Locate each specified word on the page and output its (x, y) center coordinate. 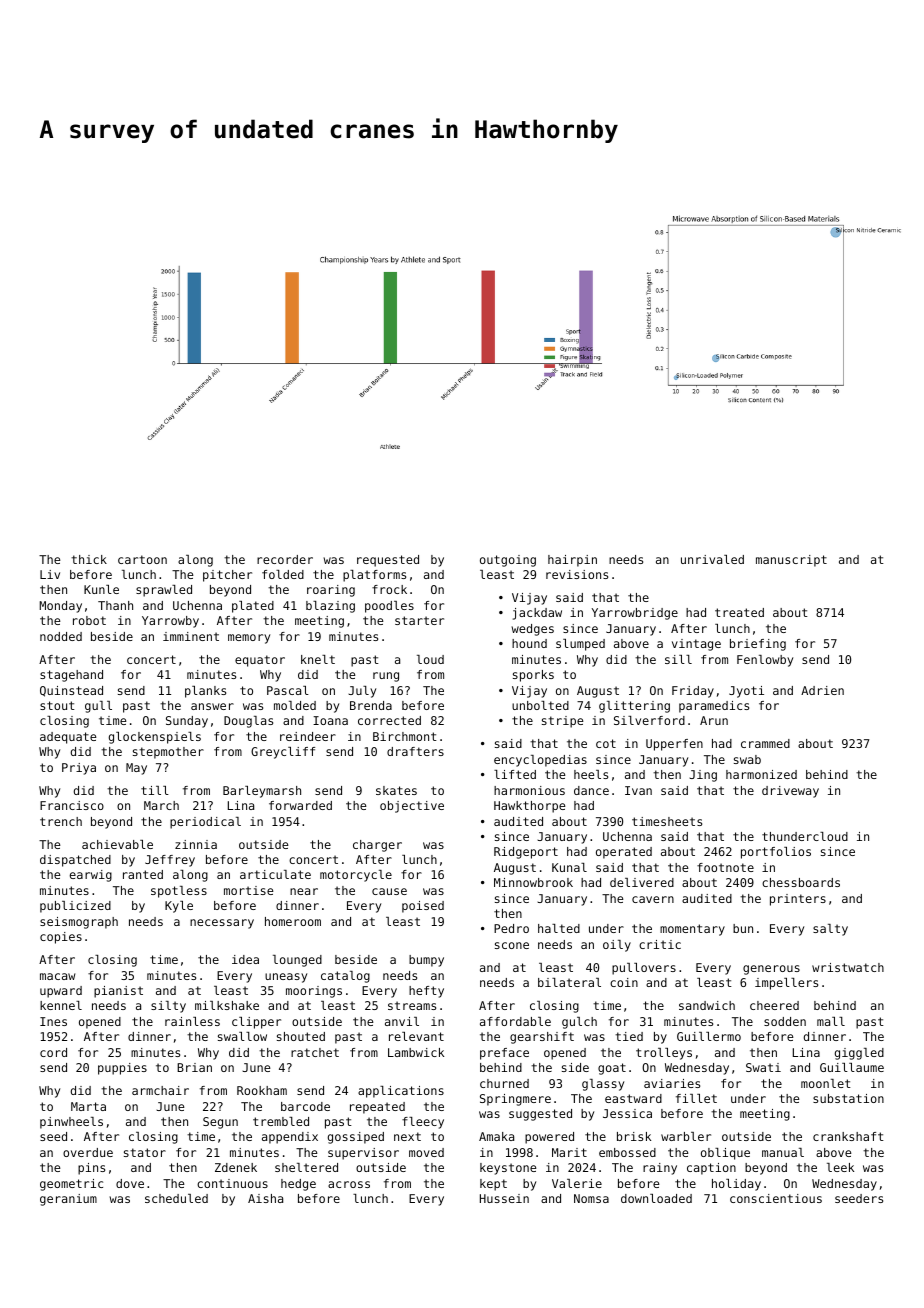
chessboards (801, 882)
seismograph (79, 923)
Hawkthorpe (530, 807)
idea (245, 959)
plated (253, 607)
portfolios (776, 853)
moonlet (826, 1083)
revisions (577, 574)
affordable (515, 1021)
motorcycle (356, 876)
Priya (79, 769)
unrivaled (712, 559)
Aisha (265, 1198)
